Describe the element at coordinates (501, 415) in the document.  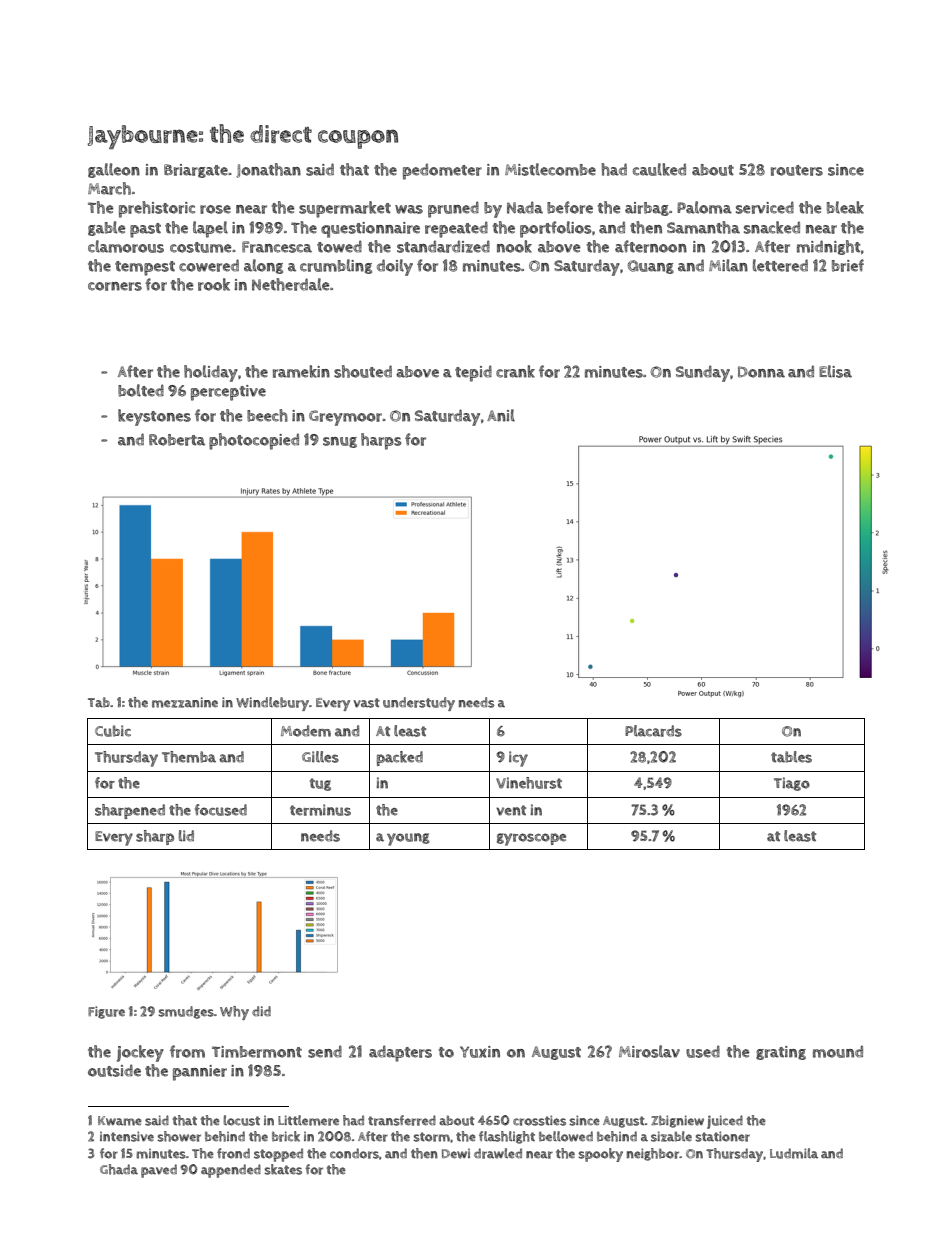
I see `Anil` at that location.
